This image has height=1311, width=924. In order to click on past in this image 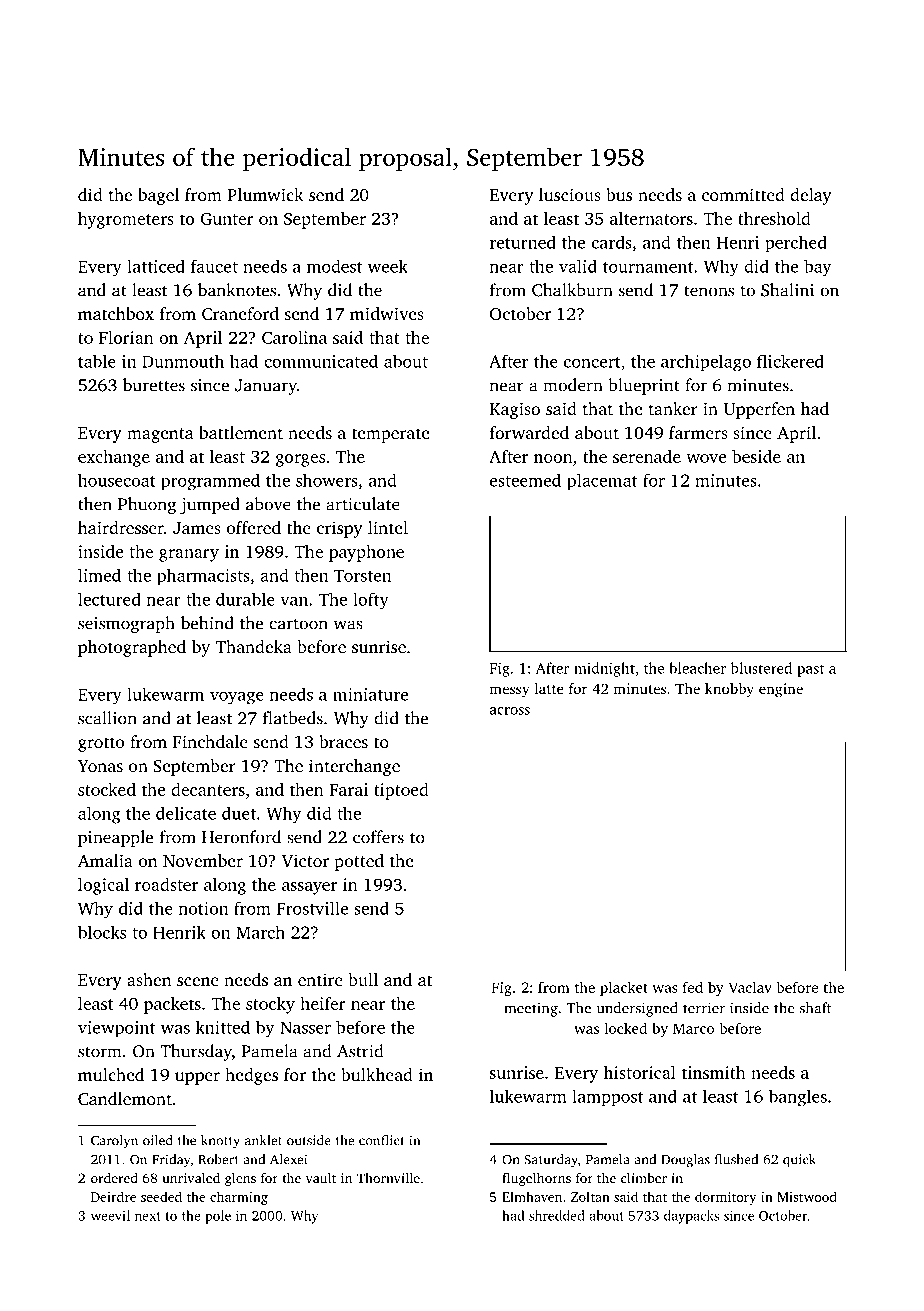, I will do `click(810, 670)`.
